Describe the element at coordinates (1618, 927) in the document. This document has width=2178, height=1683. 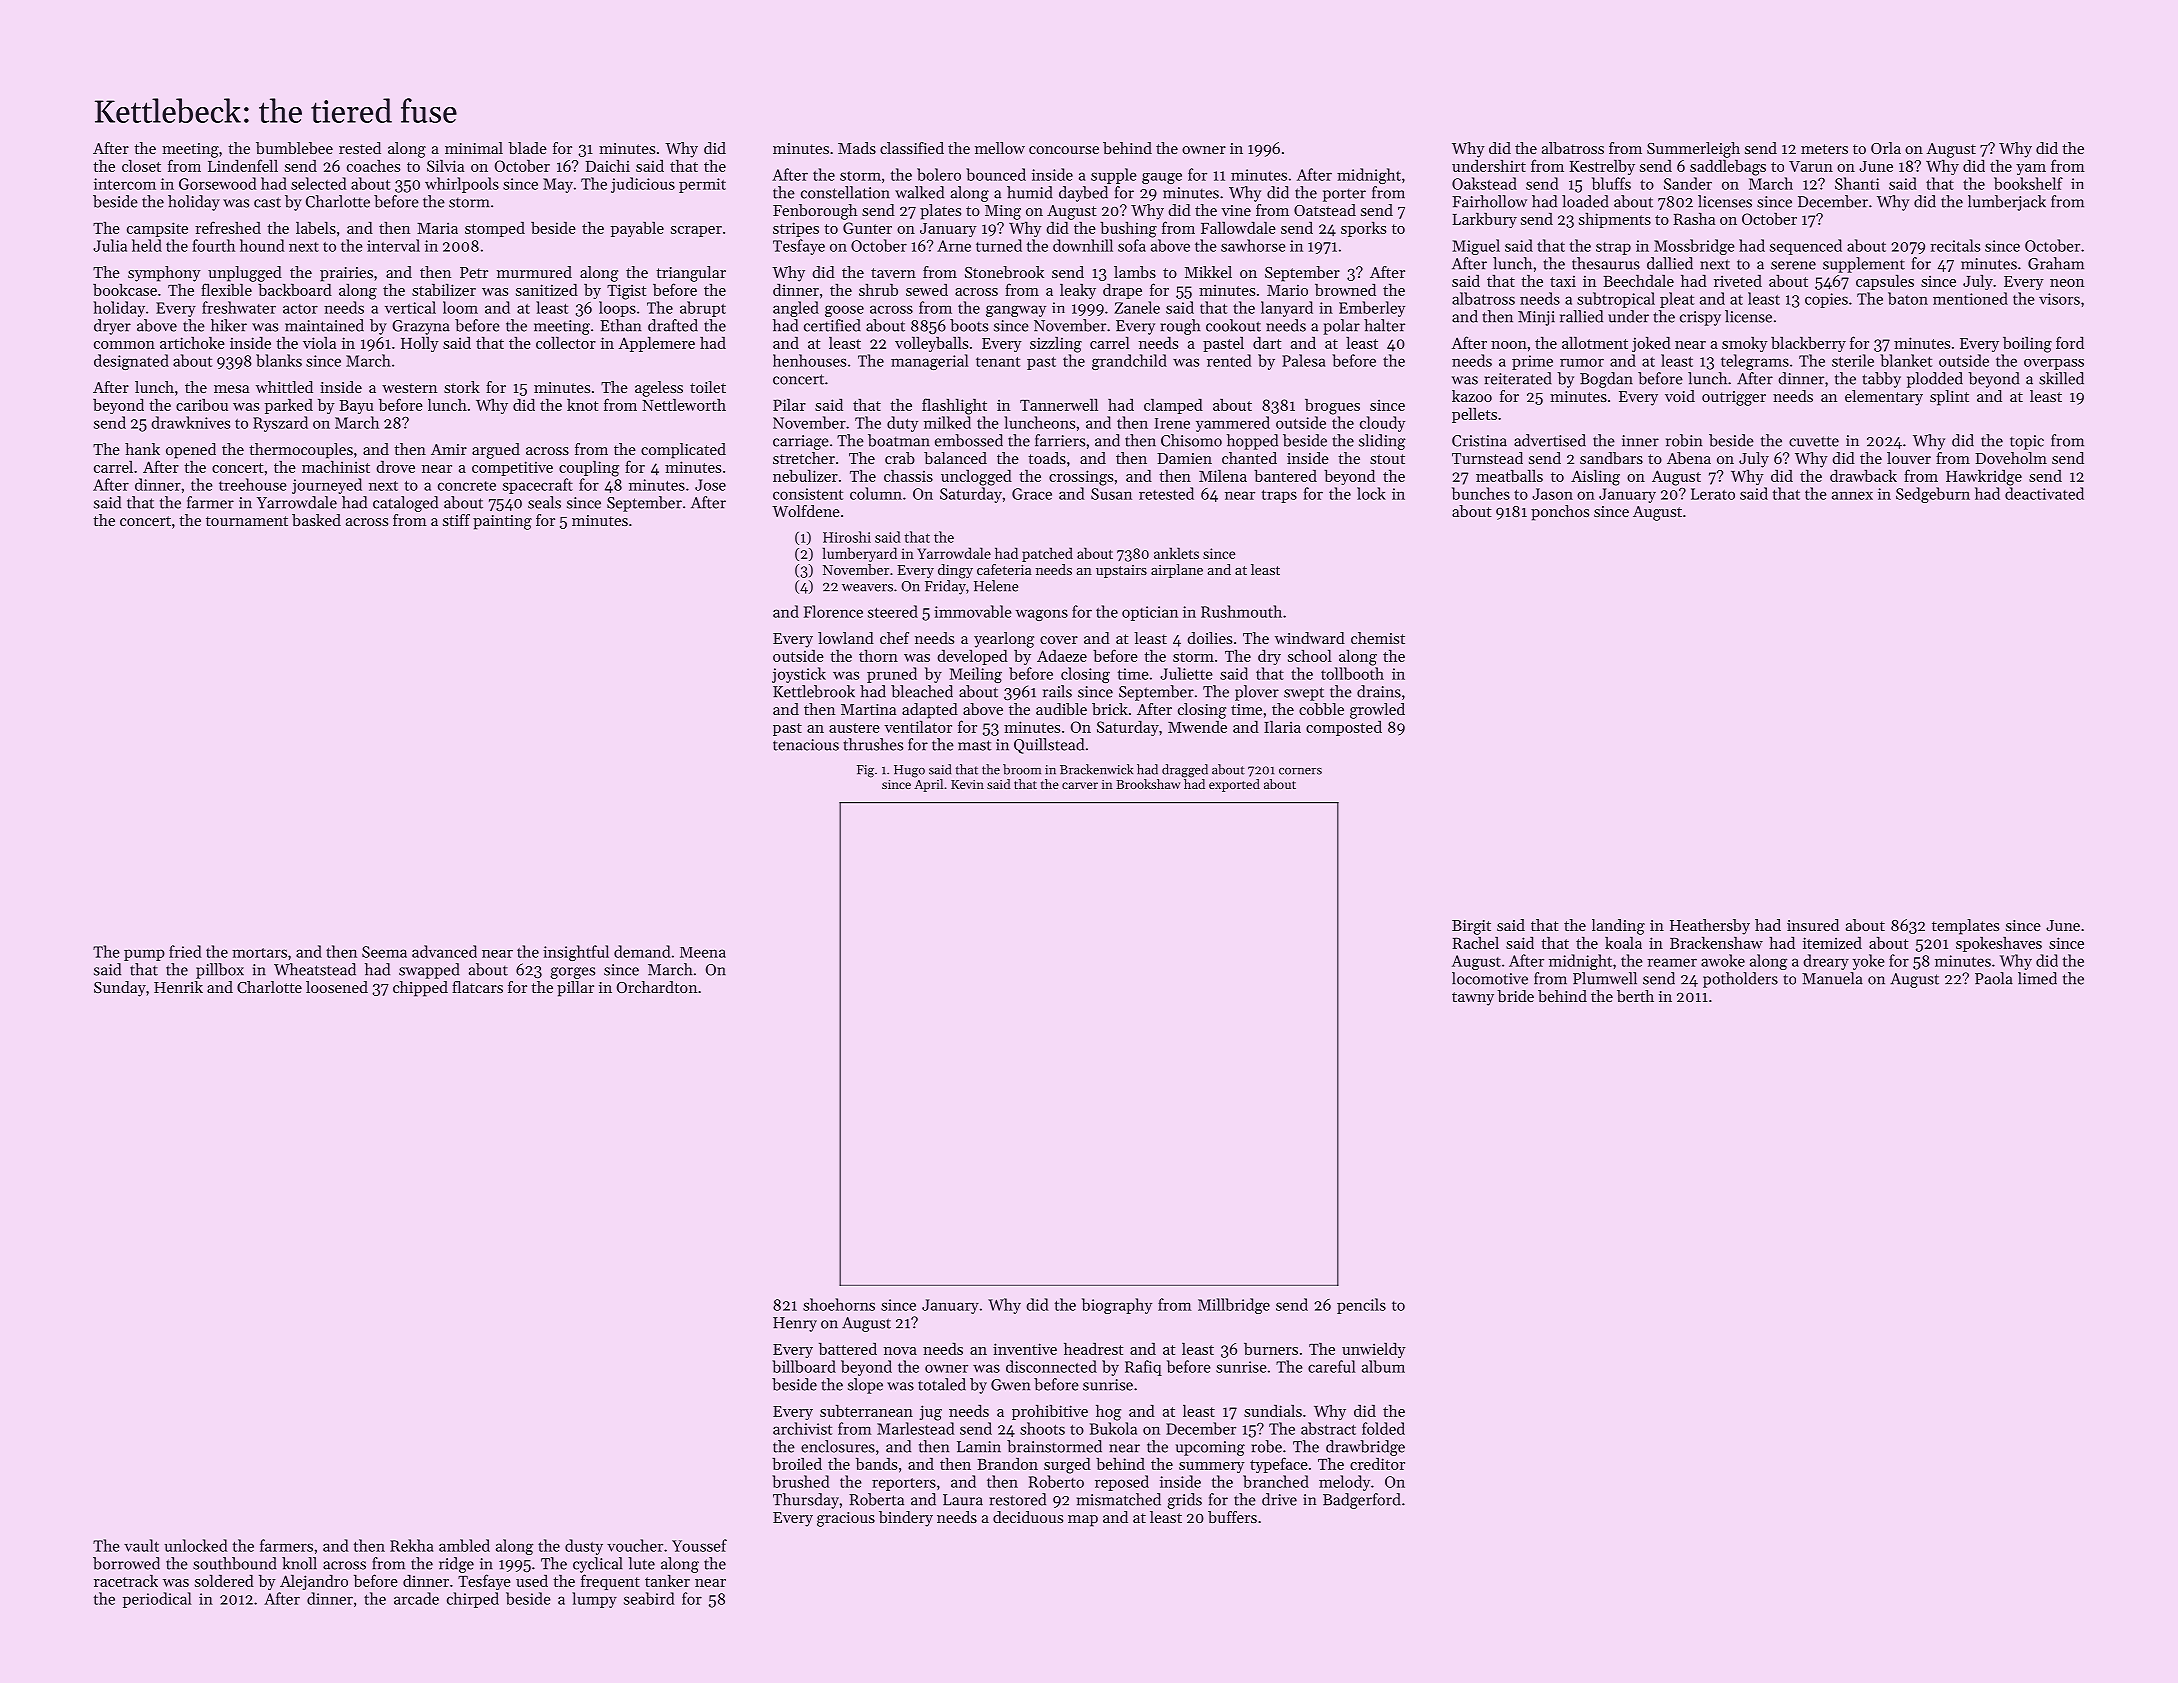
I see `landing` at that location.
